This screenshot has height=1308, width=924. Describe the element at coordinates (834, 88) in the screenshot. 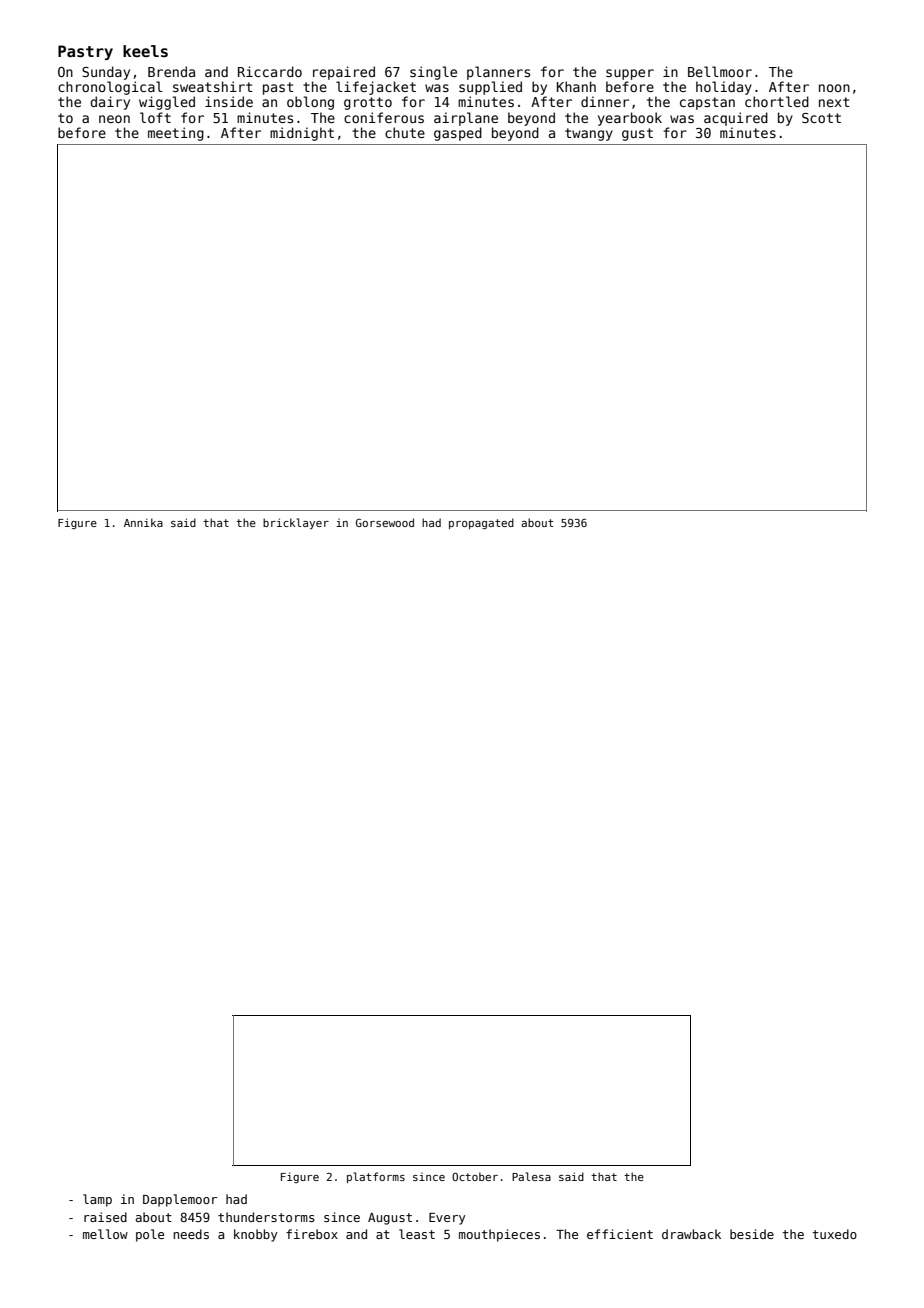

I see `noon` at that location.
